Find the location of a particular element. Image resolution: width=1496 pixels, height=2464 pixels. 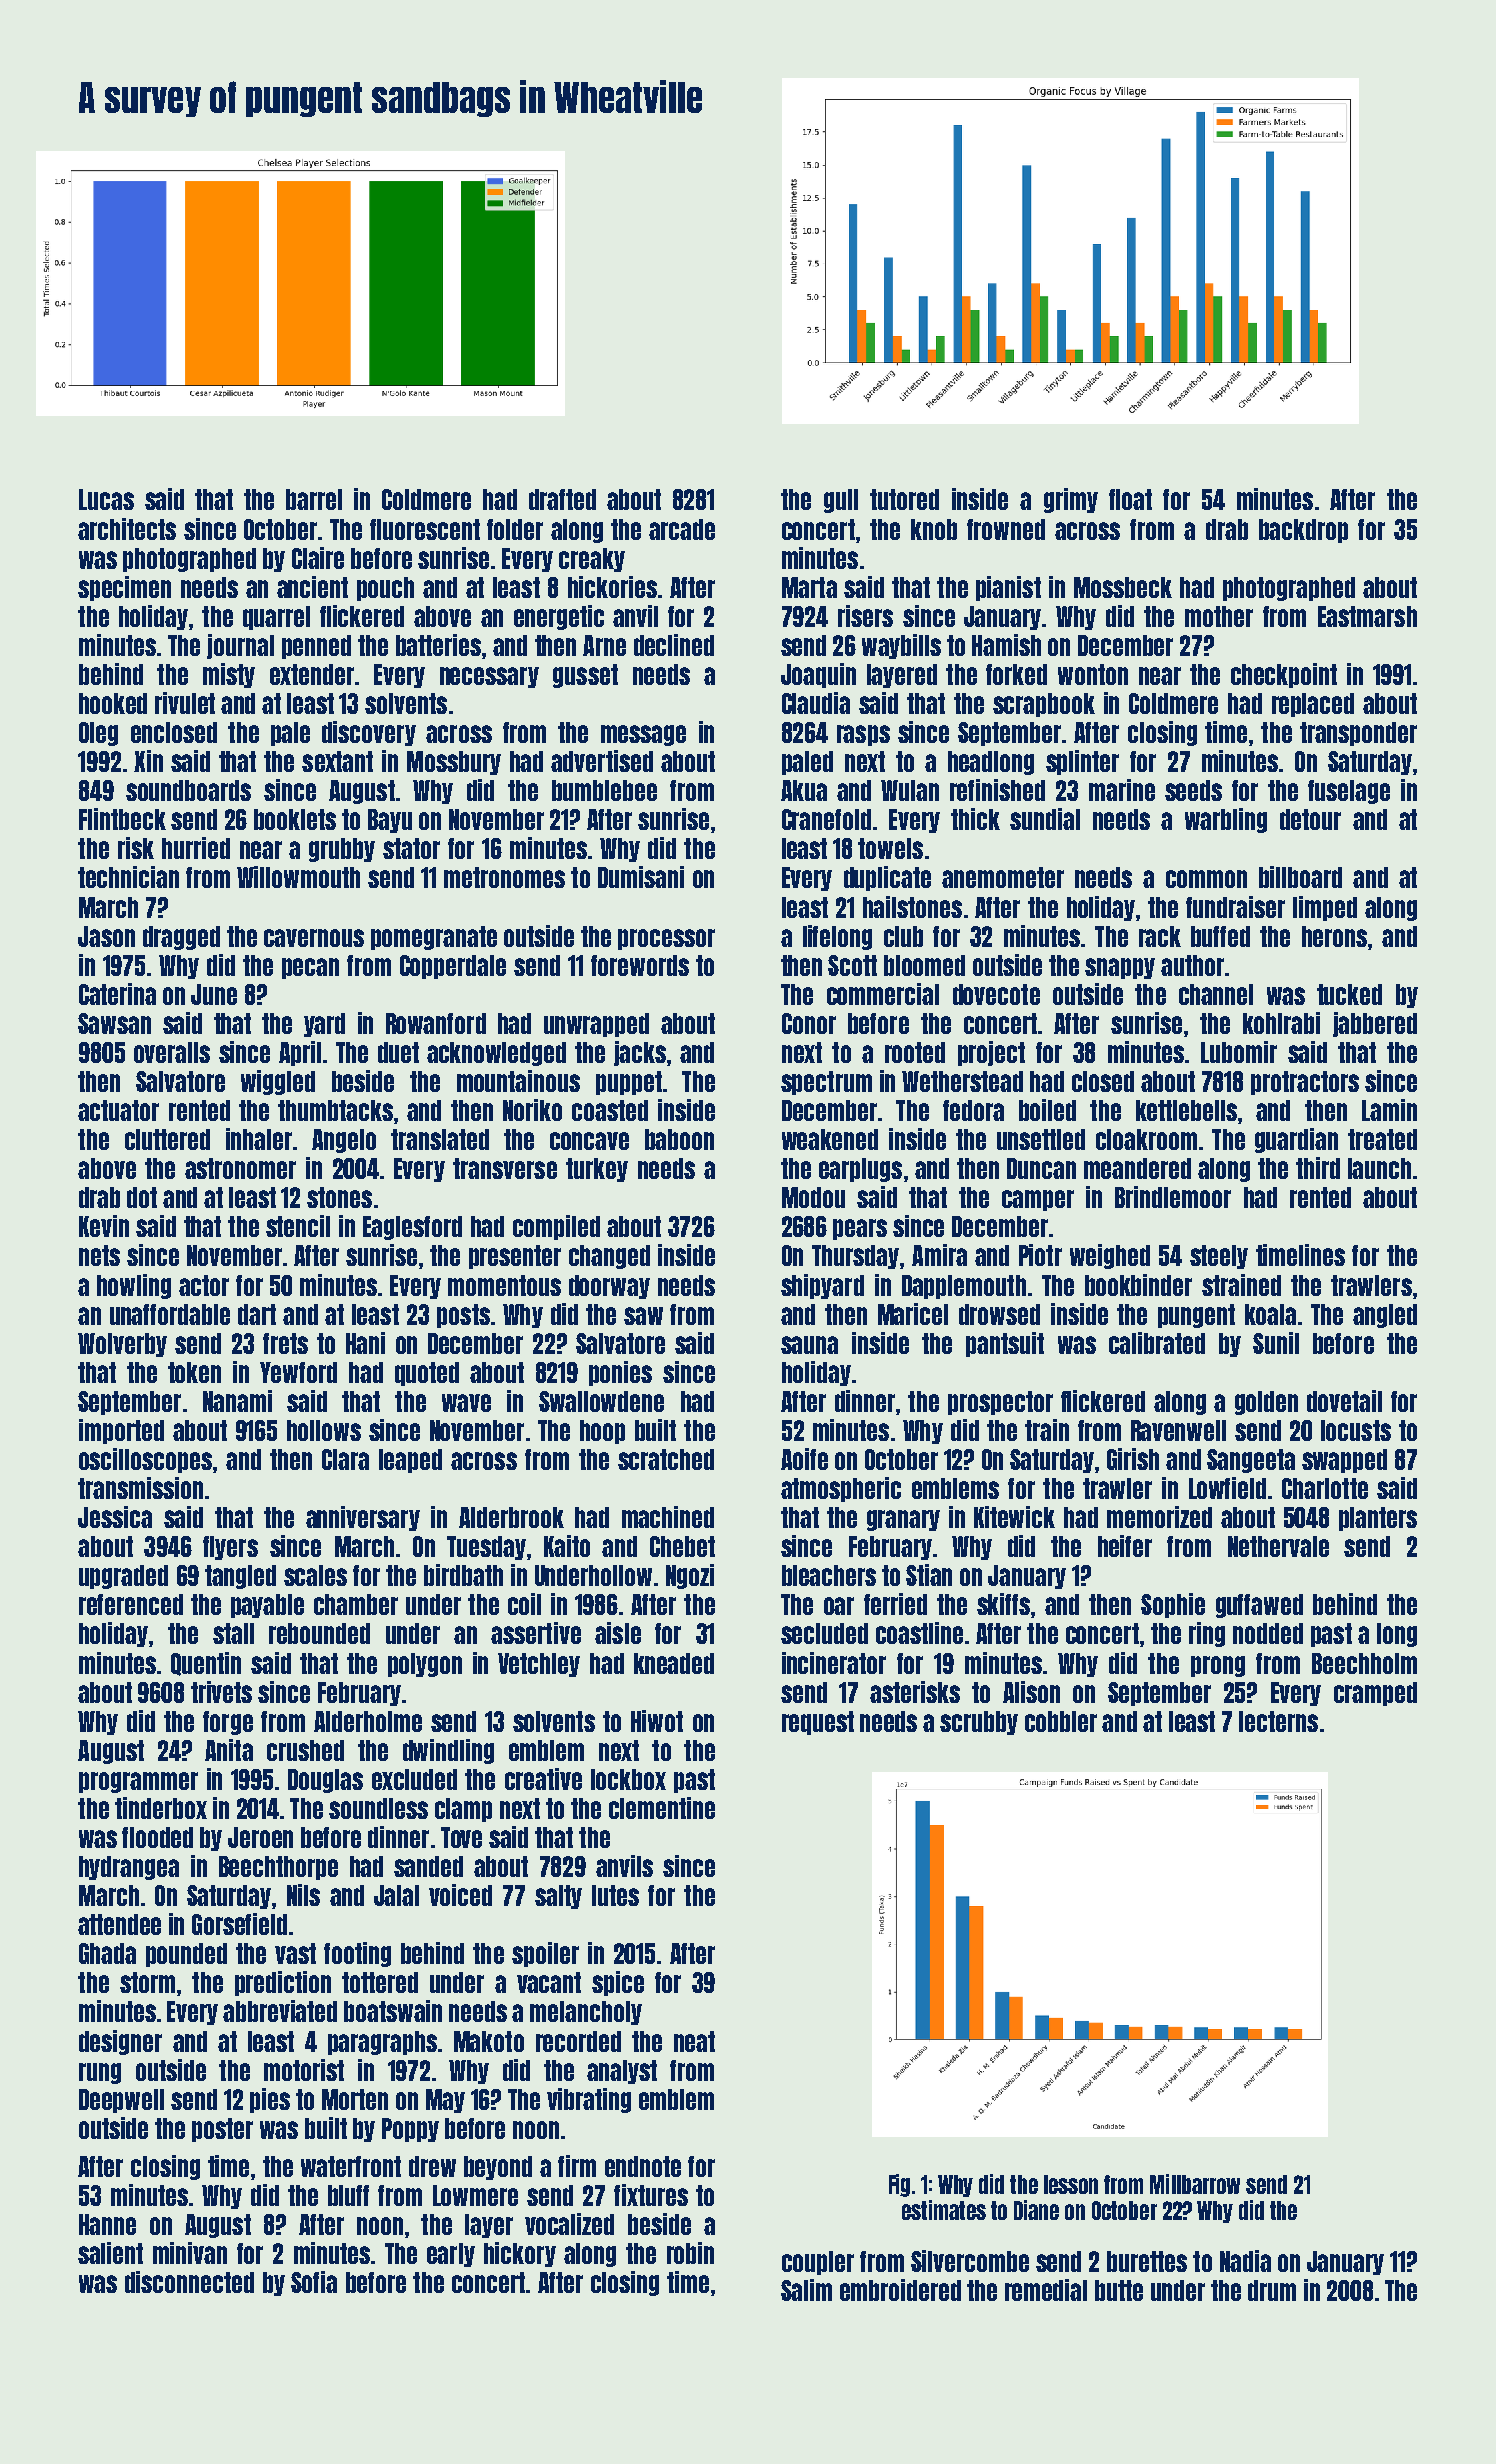

Millbarrow is located at coordinates (1195, 2184).
